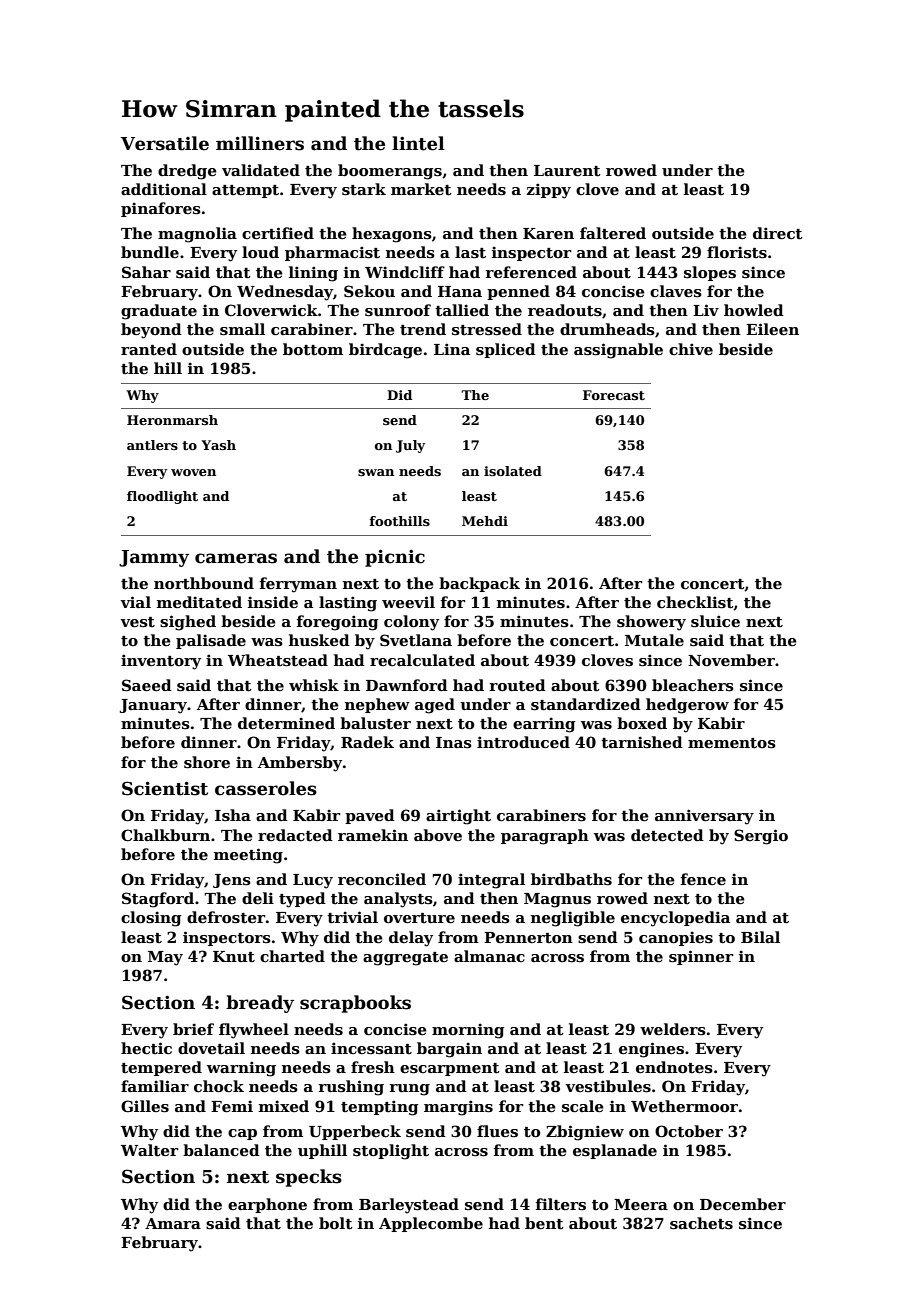 The image size is (924, 1308). I want to click on Applecombe, so click(431, 1224).
